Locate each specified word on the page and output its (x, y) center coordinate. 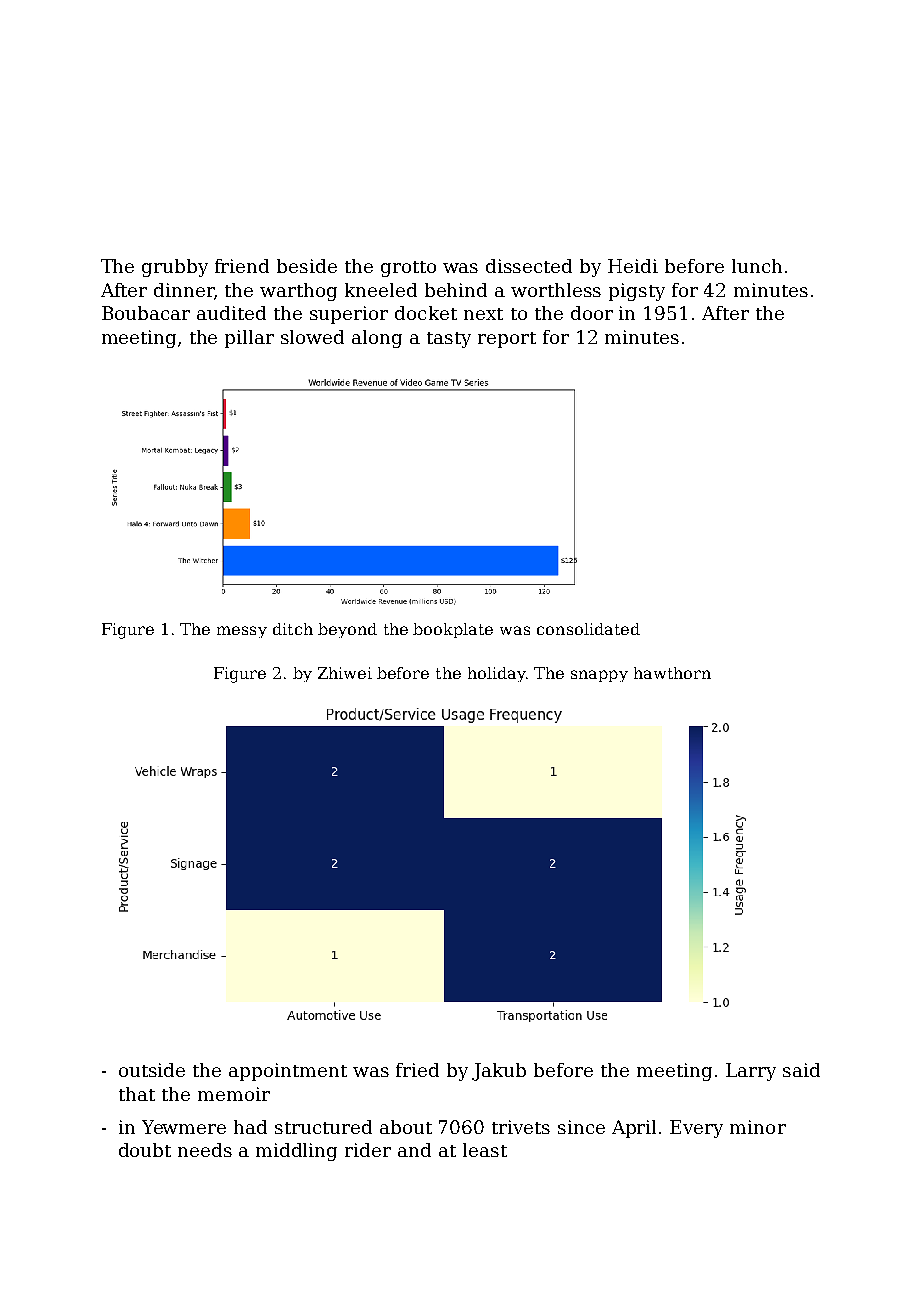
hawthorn (672, 673)
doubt (145, 1150)
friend (242, 266)
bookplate (453, 630)
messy (242, 632)
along (377, 339)
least (485, 1150)
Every (696, 1129)
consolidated (588, 629)
